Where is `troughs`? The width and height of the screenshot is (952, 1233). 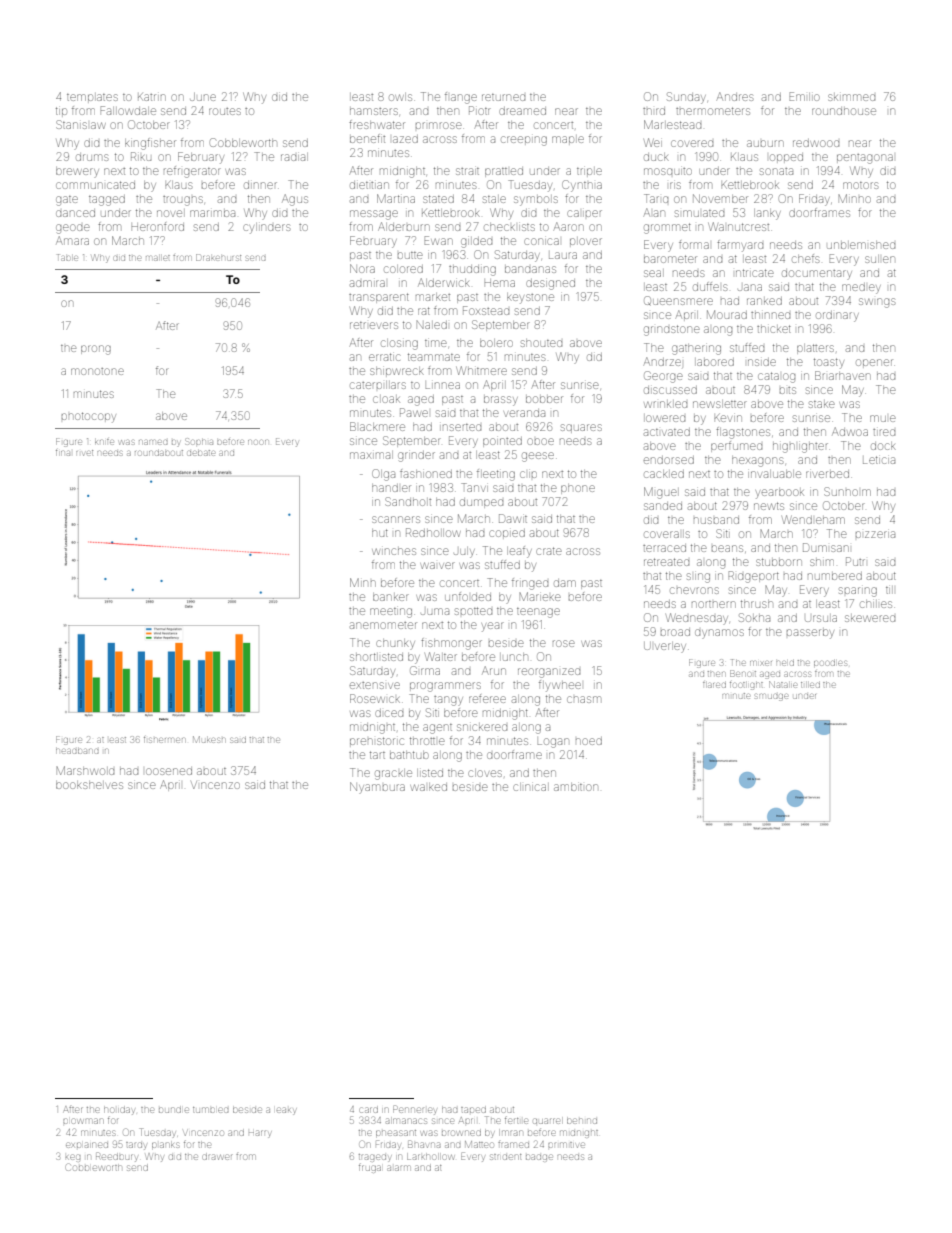
troughs is located at coordinates (183, 201).
